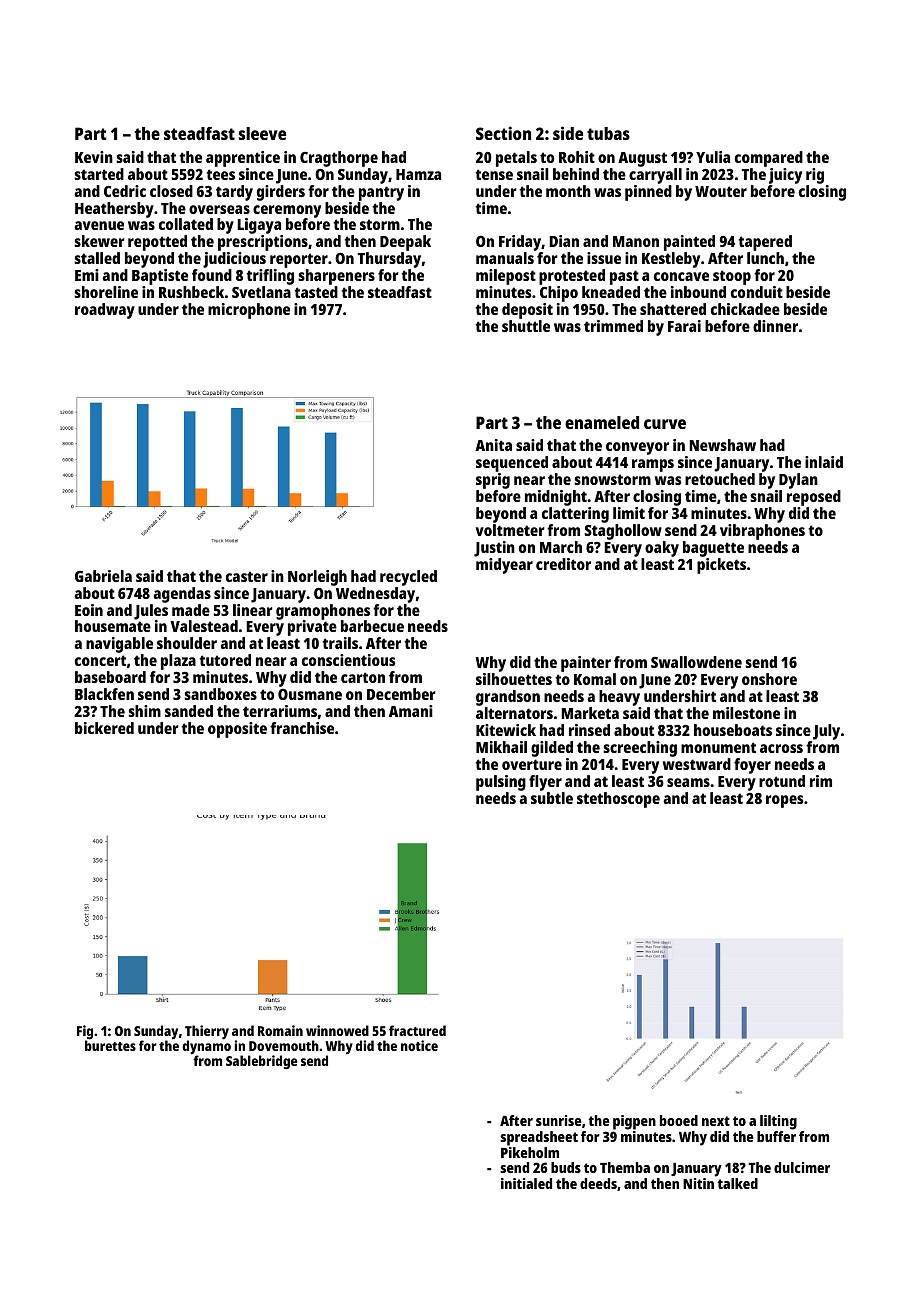 This screenshot has height=1308, width=924. I want to click on dinner, so click(775, 326).
